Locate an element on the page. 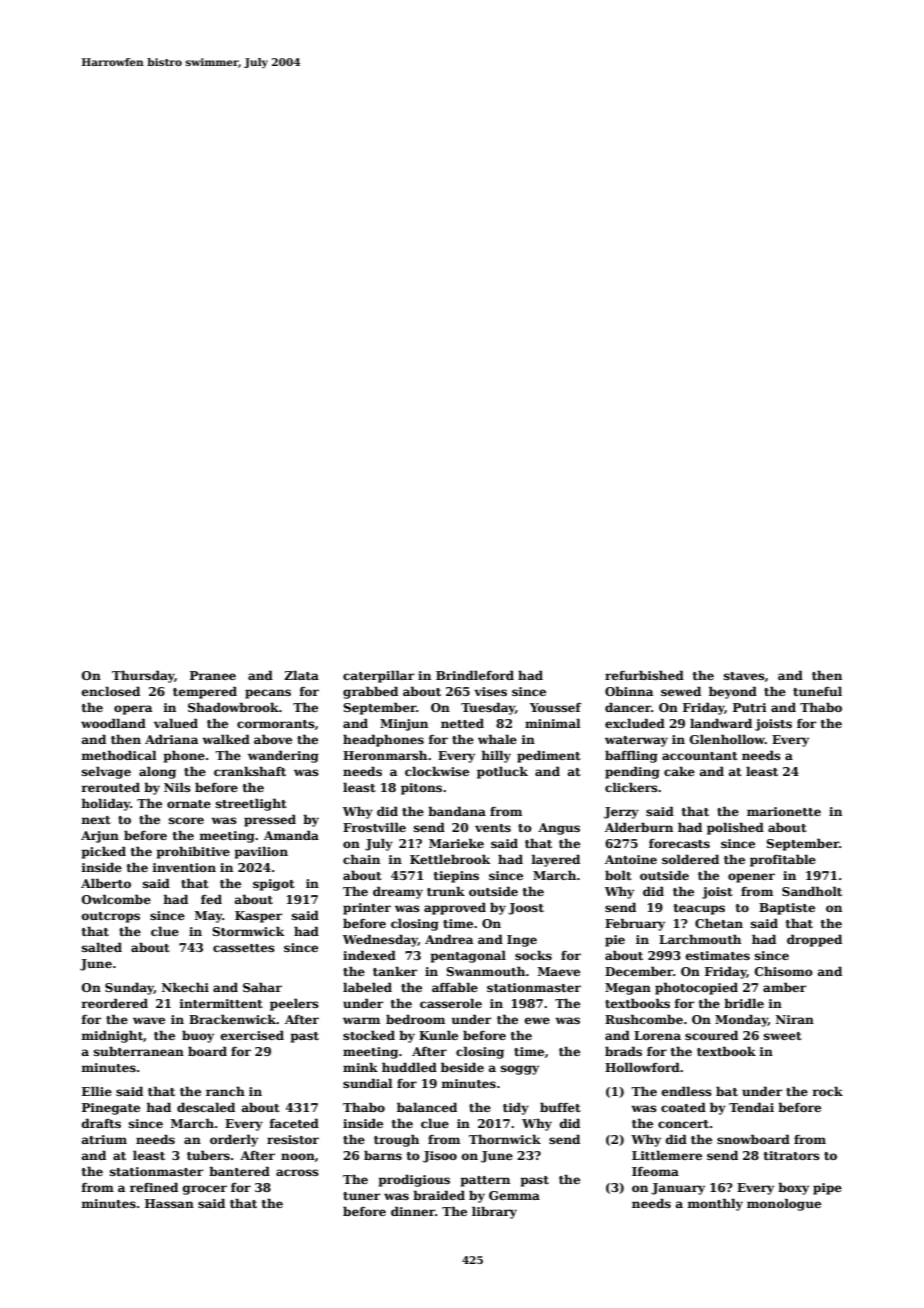 The height and width of the page is (1308, 924). rock is located at coordinates (827, 1091).
